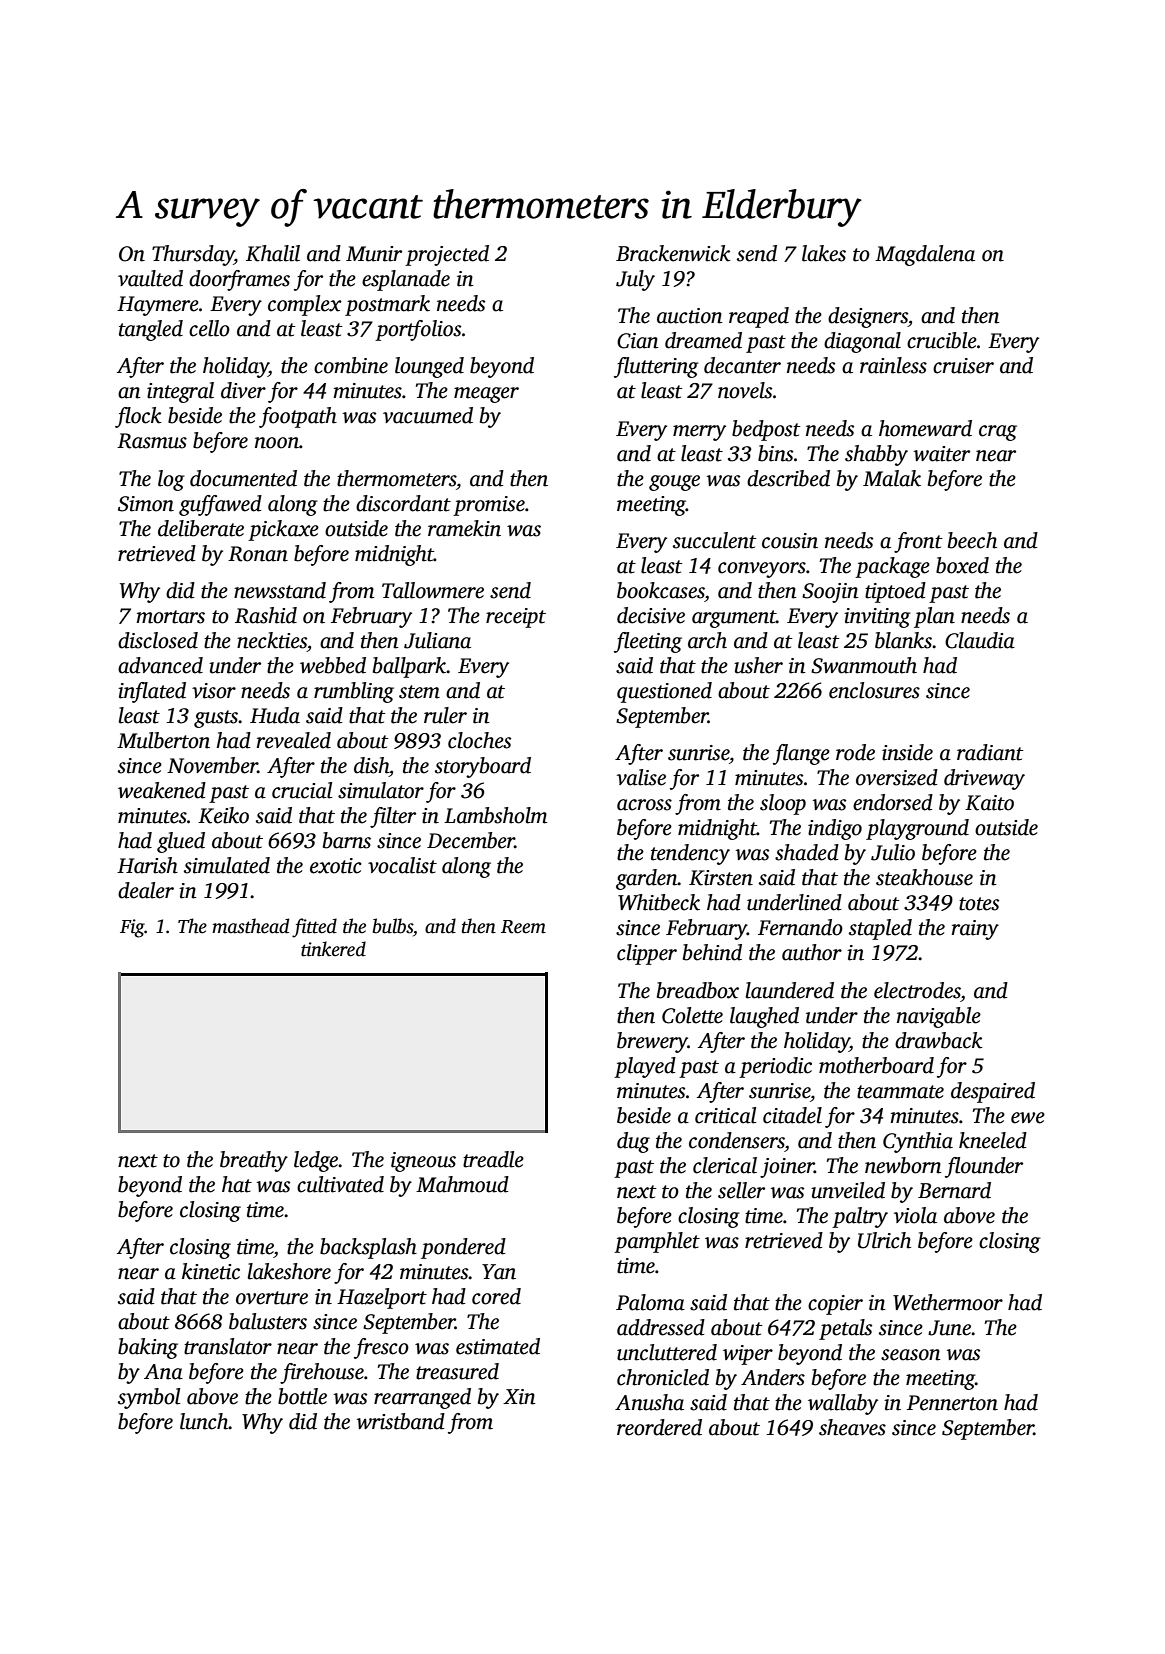 The height and width of the screenshot is (1654, 1165). I want to click on homeward, so click(925, 428).
